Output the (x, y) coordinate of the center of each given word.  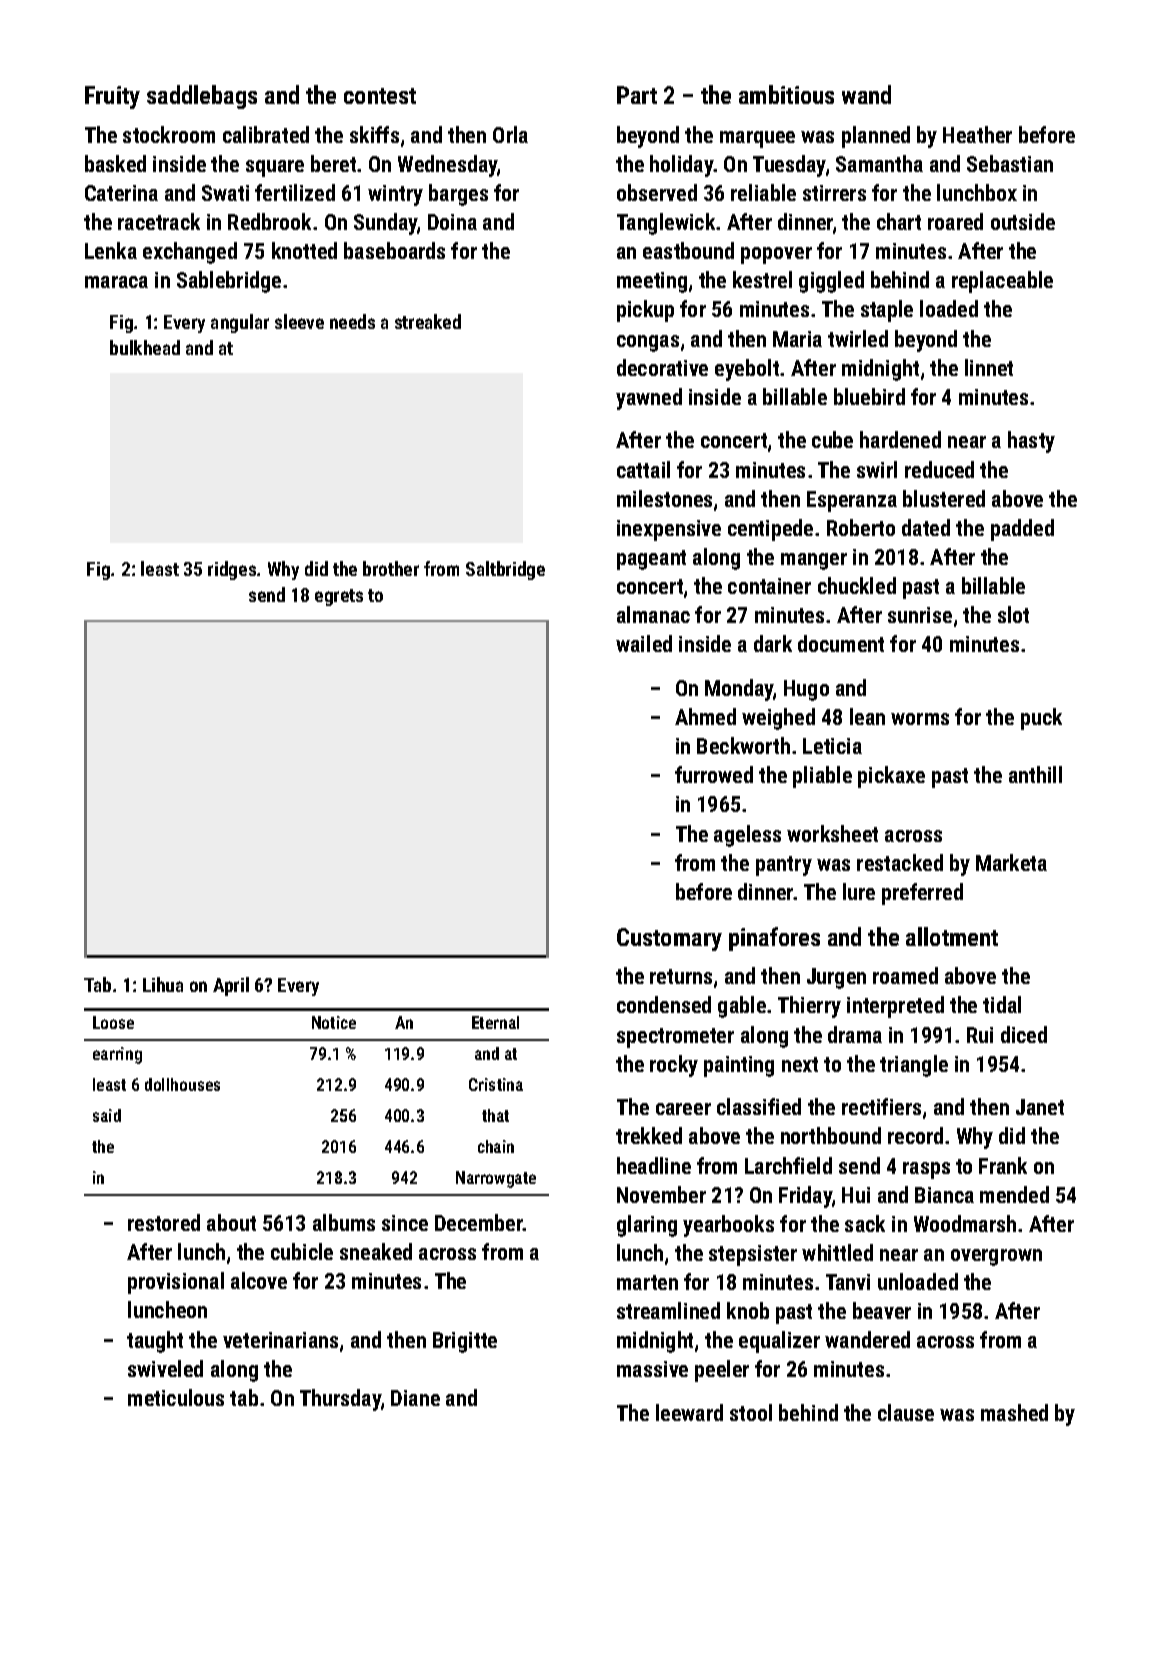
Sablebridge (229, 282)
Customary (669, 939)
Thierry (809, 1007)
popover (776, 255)
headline (654, 1165)
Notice (334, 1022)
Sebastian (1010, 163)
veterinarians (280, 1340)
